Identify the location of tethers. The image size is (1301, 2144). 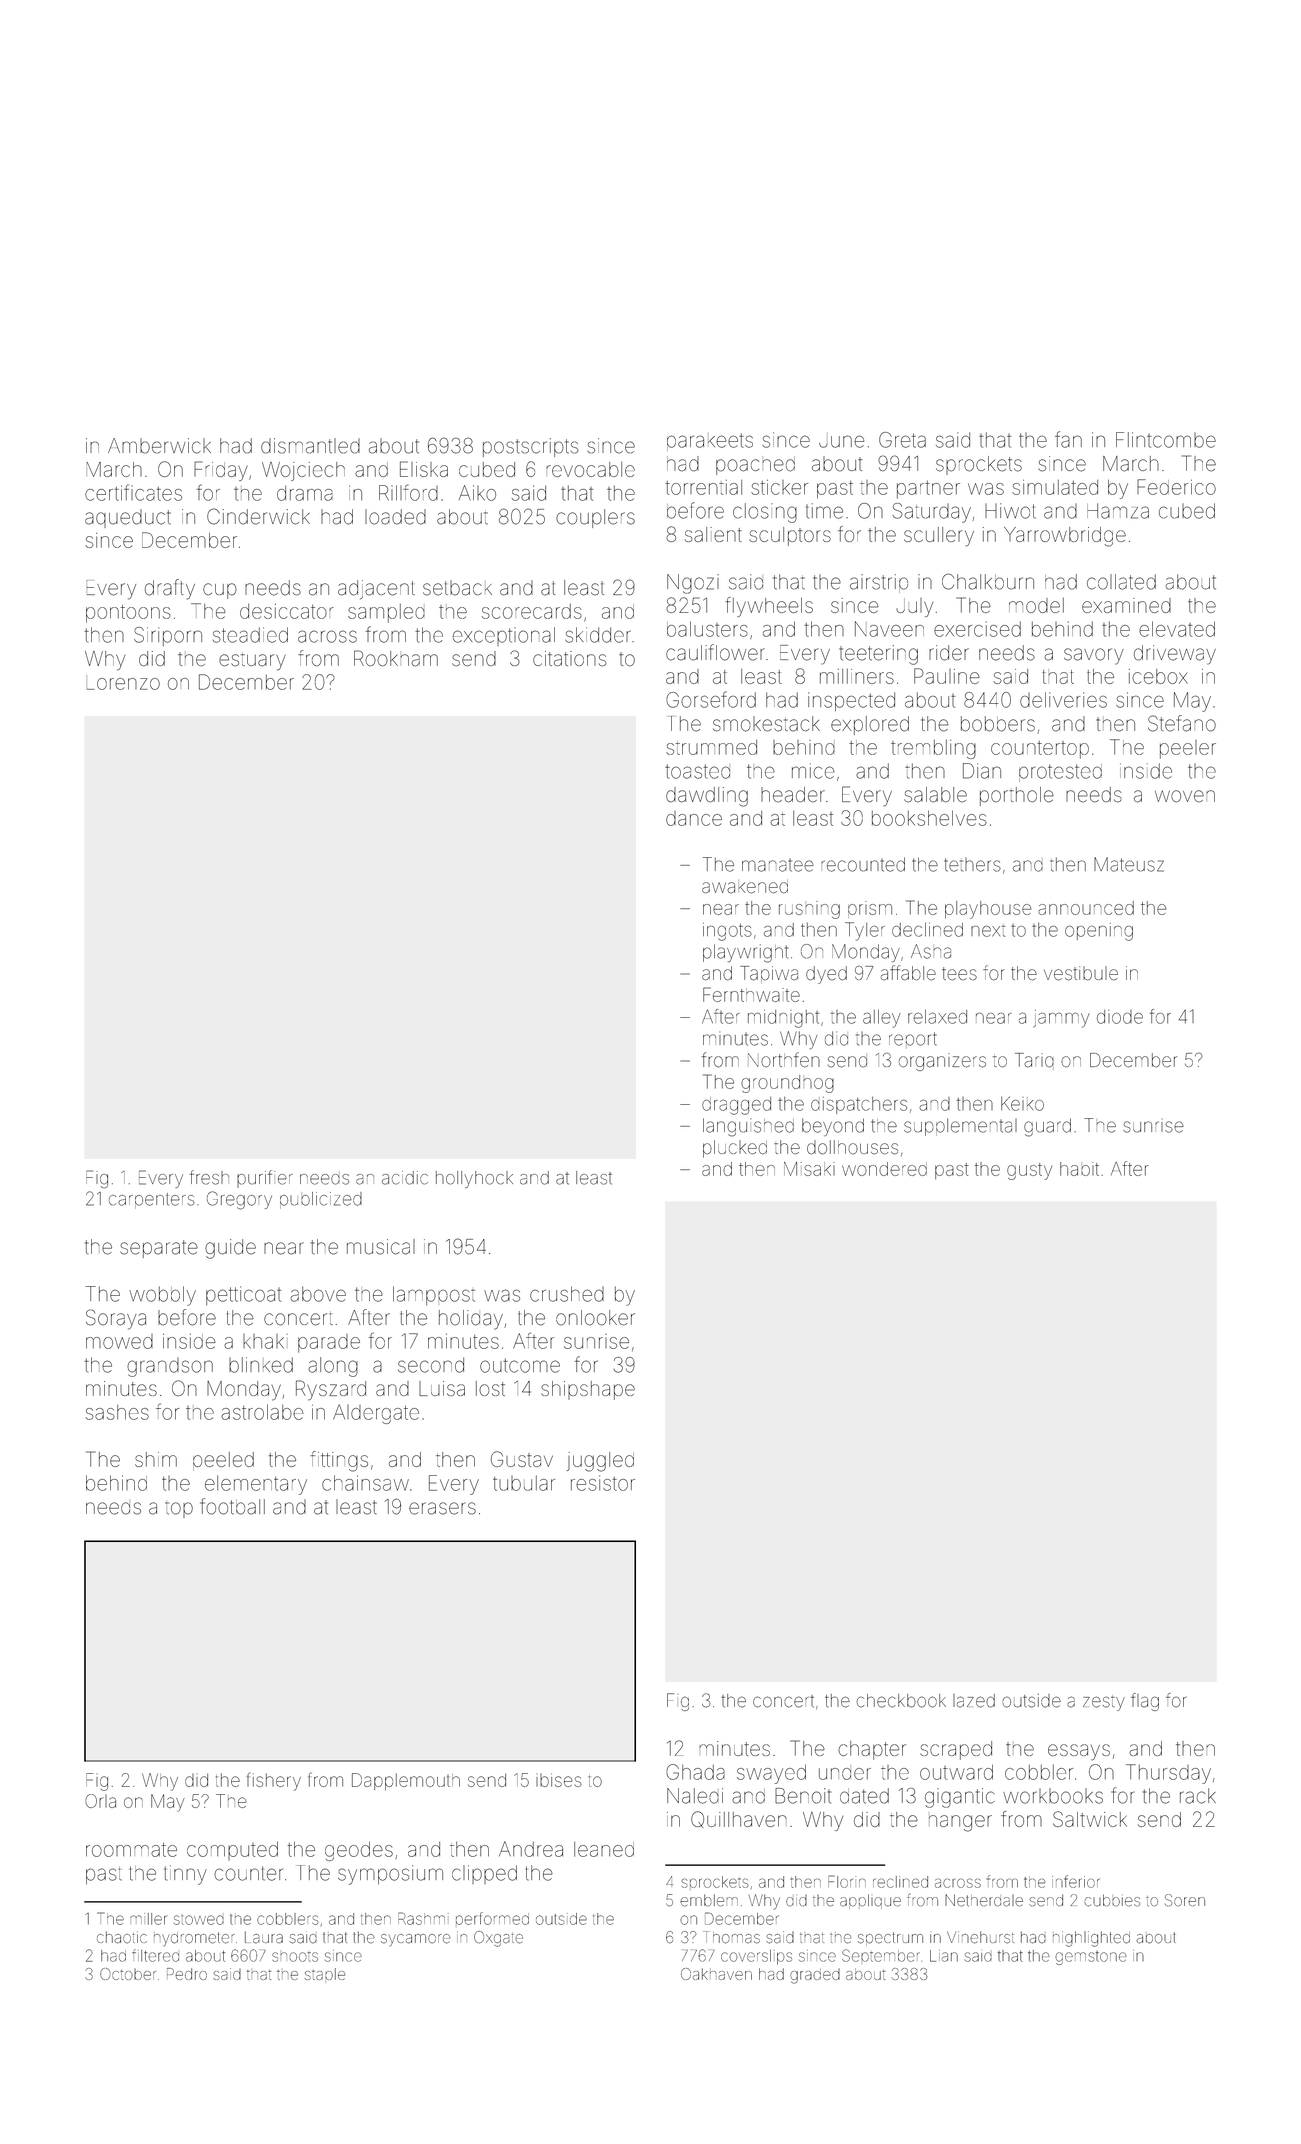
(972, 865).
